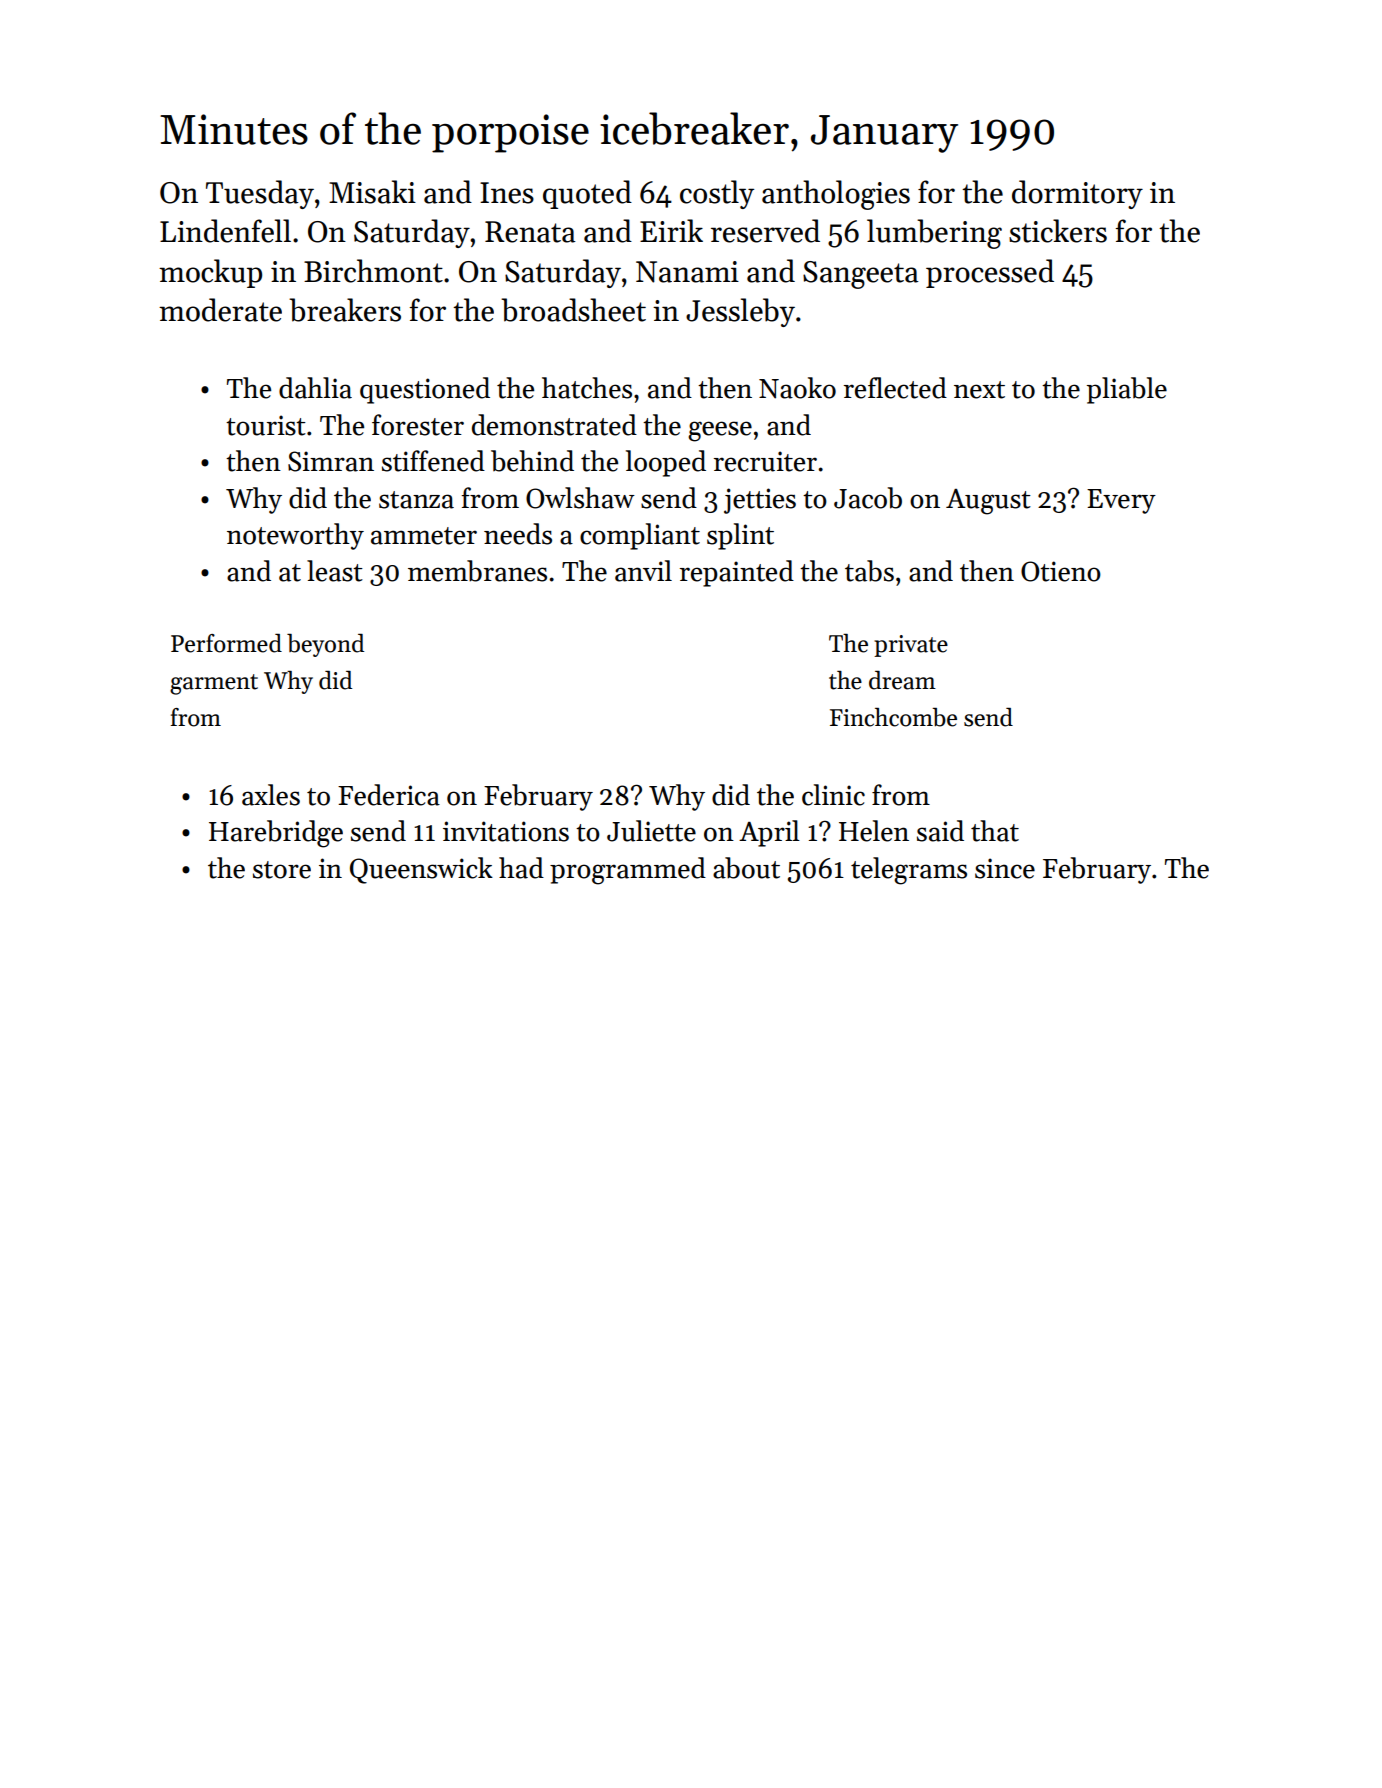 This screenshot has width=1382, height=1788. Describe the element at coordinates (587, 194) in the screenshot. I see `quoted` at that location.
